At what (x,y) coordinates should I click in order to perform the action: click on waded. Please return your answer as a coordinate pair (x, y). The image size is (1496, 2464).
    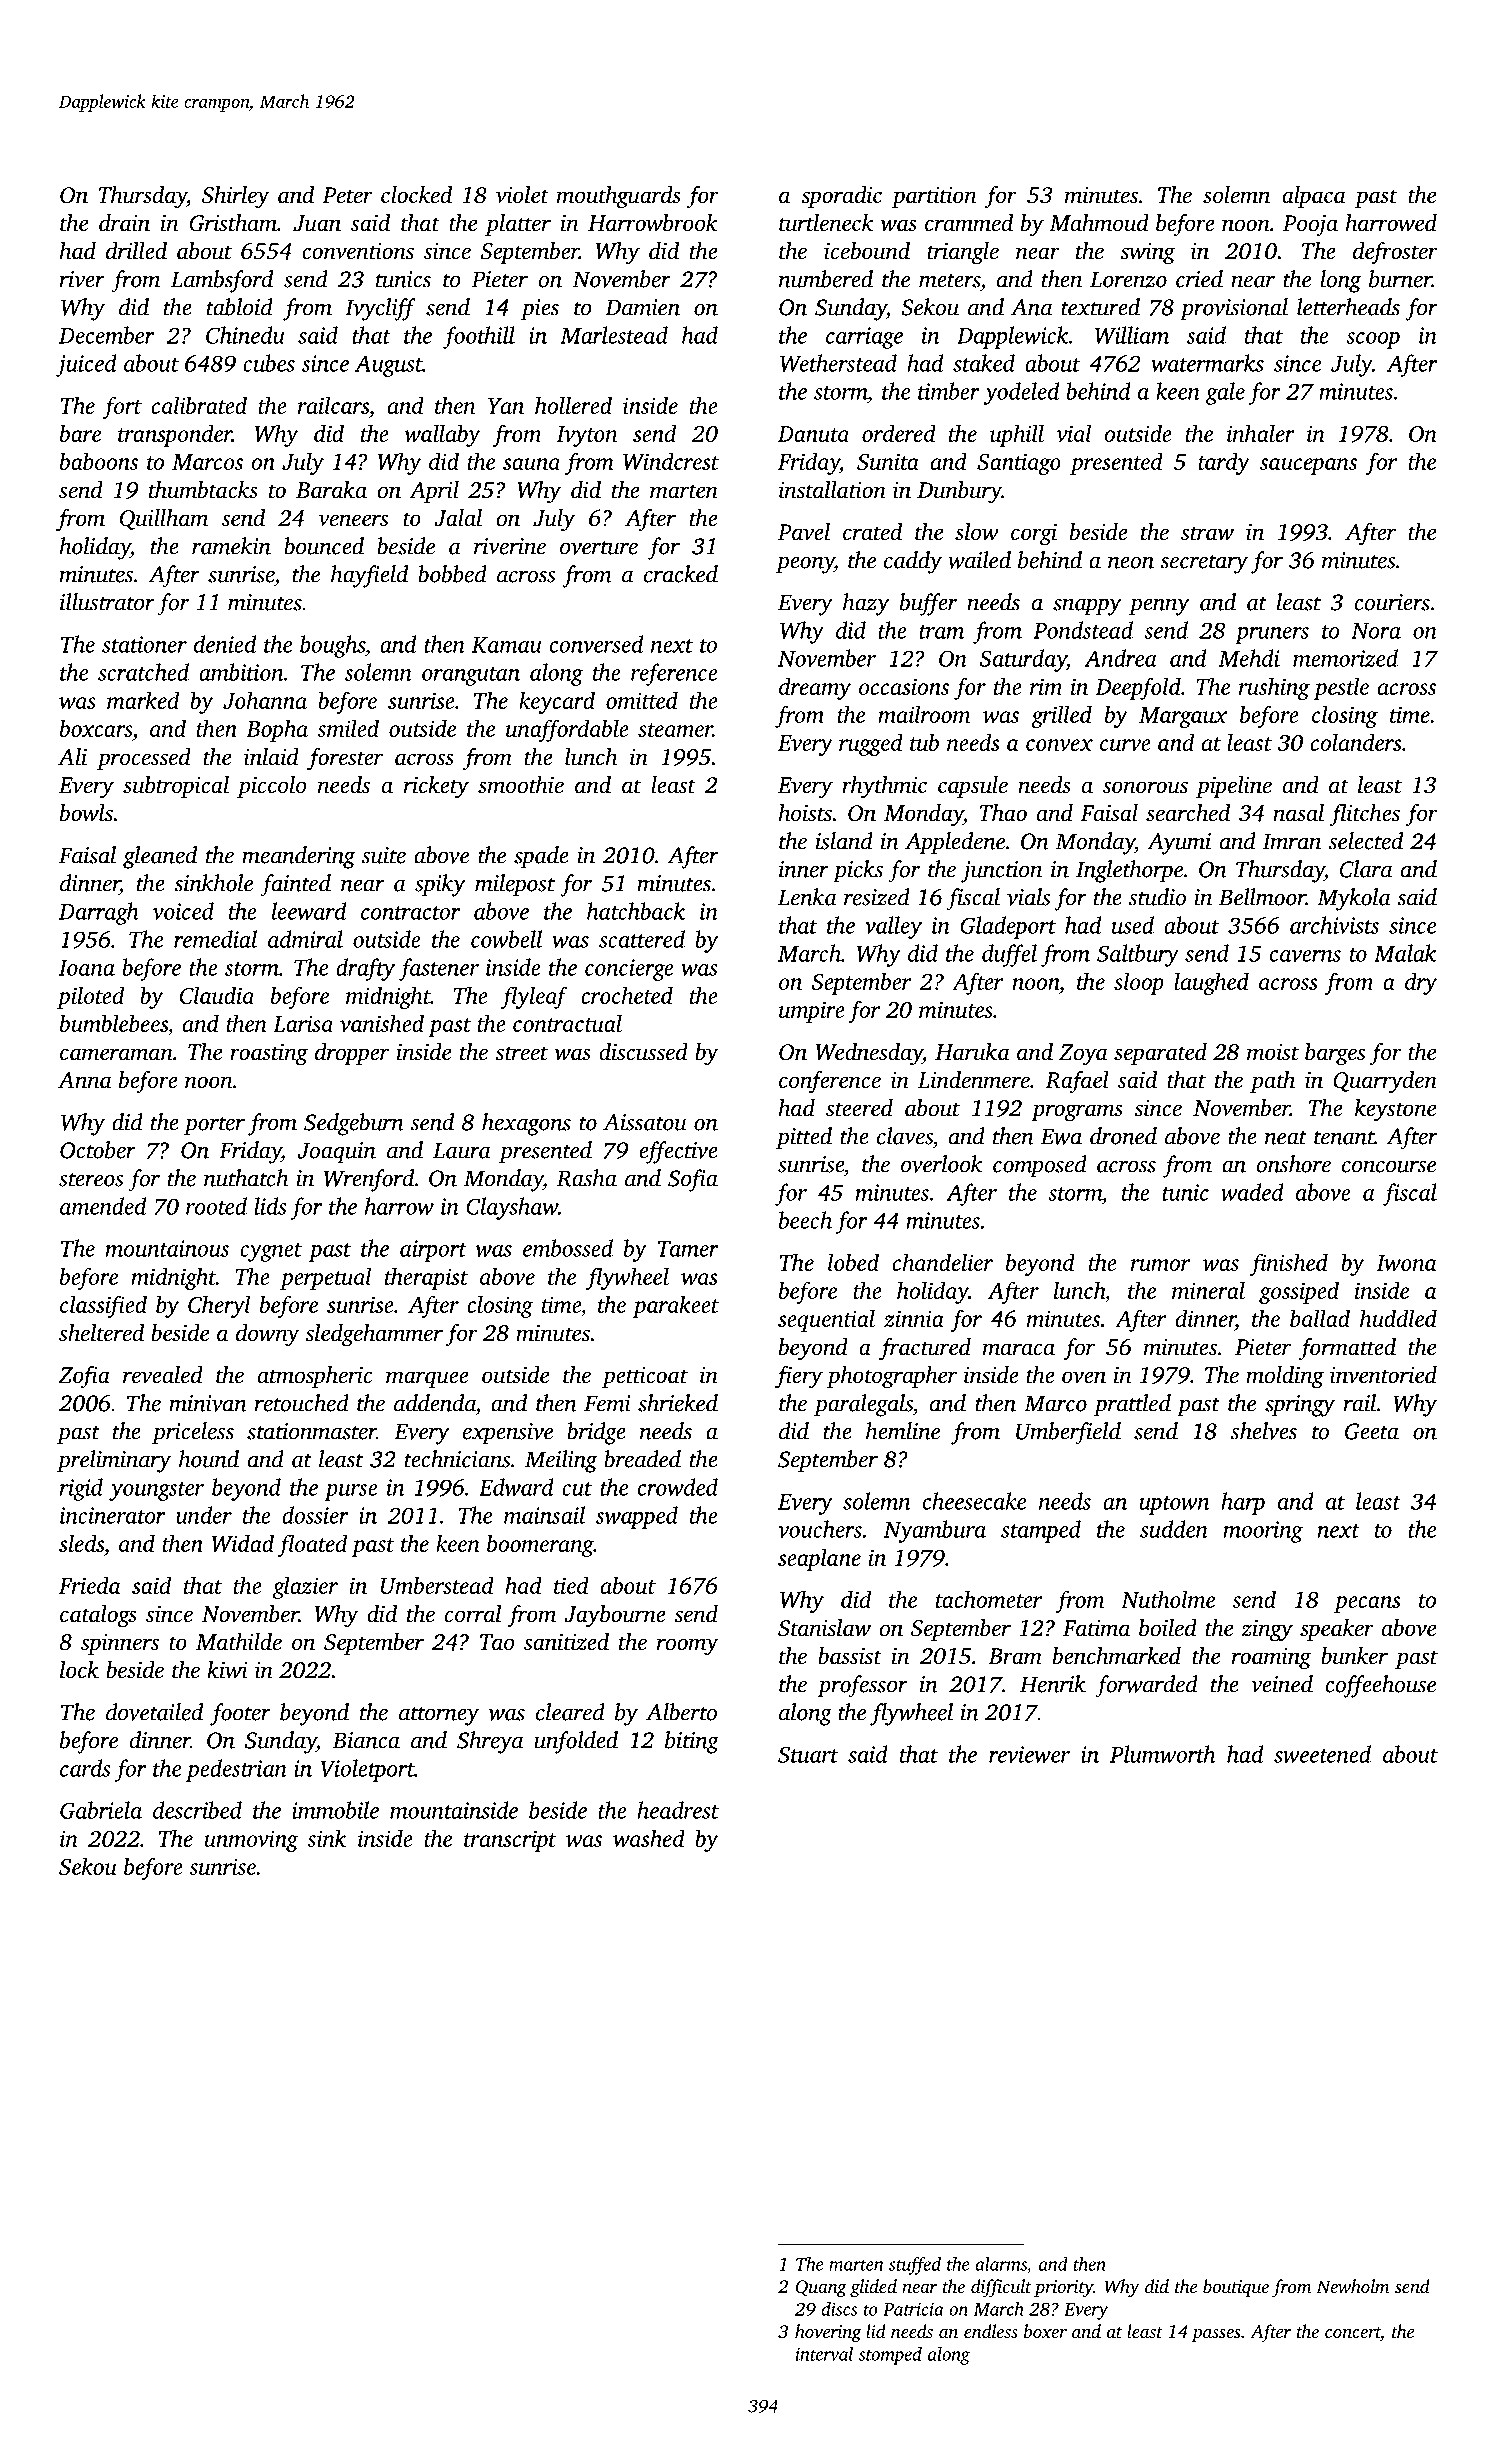
    Looking at the image, I should click on (1252, 1192).
